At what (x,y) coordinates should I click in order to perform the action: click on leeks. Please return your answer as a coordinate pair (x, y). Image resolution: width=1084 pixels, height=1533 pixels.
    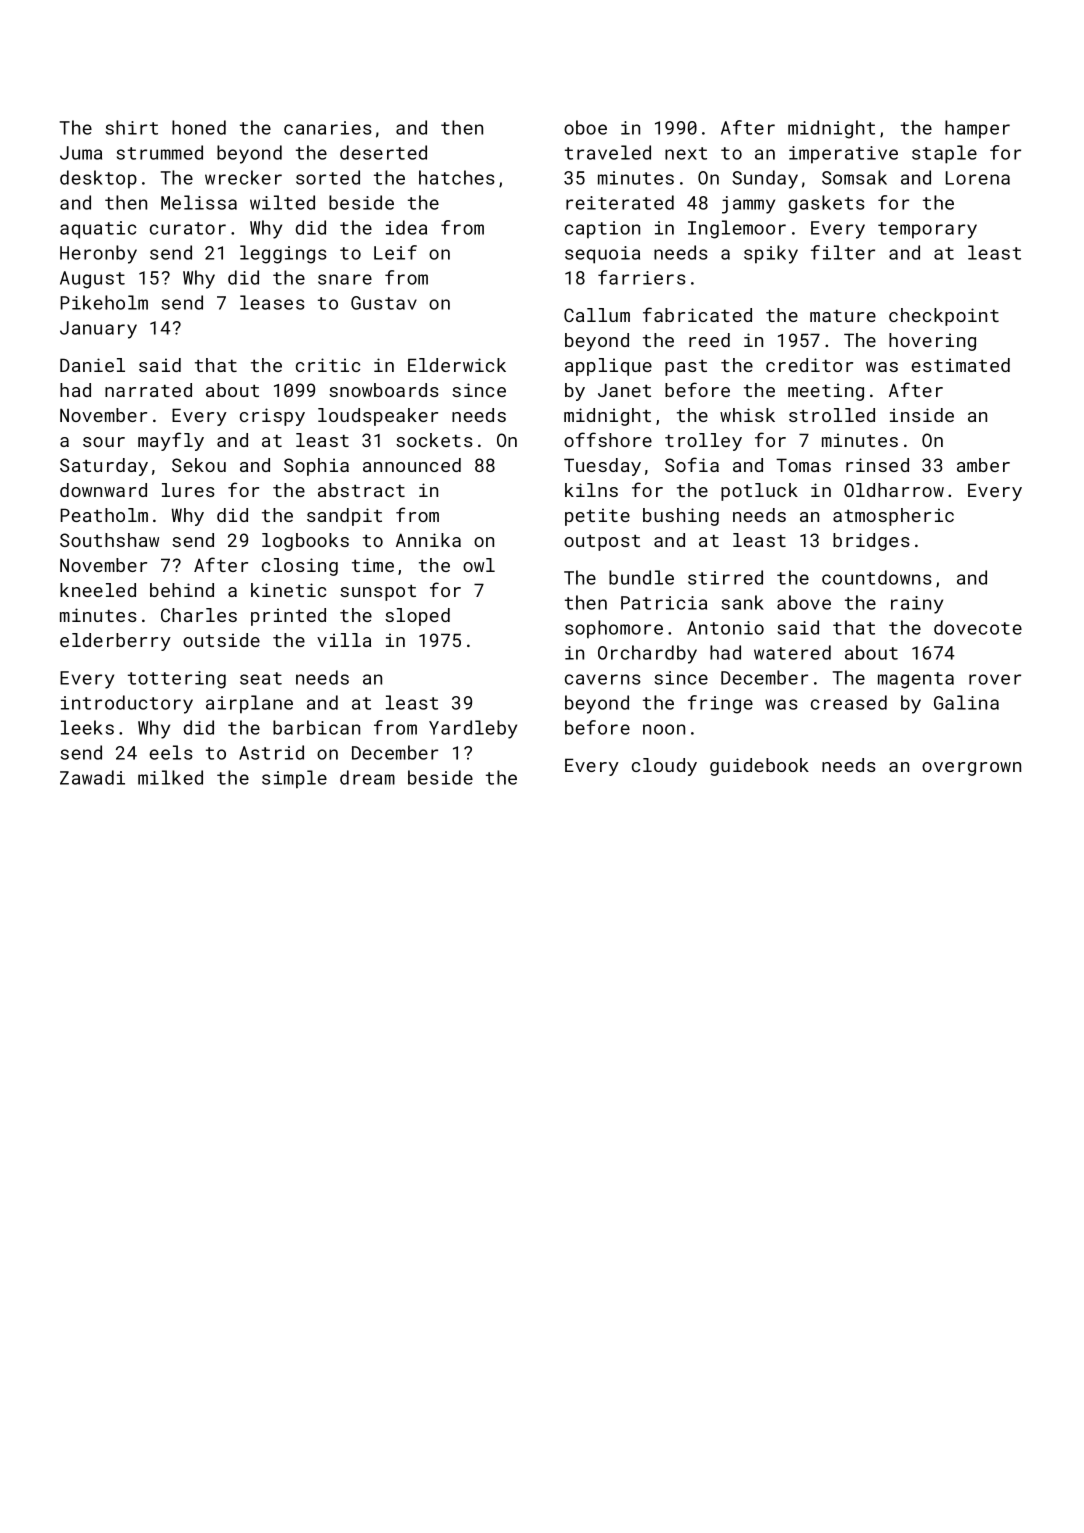
    Looking at the image, I should click on (87, 727).
